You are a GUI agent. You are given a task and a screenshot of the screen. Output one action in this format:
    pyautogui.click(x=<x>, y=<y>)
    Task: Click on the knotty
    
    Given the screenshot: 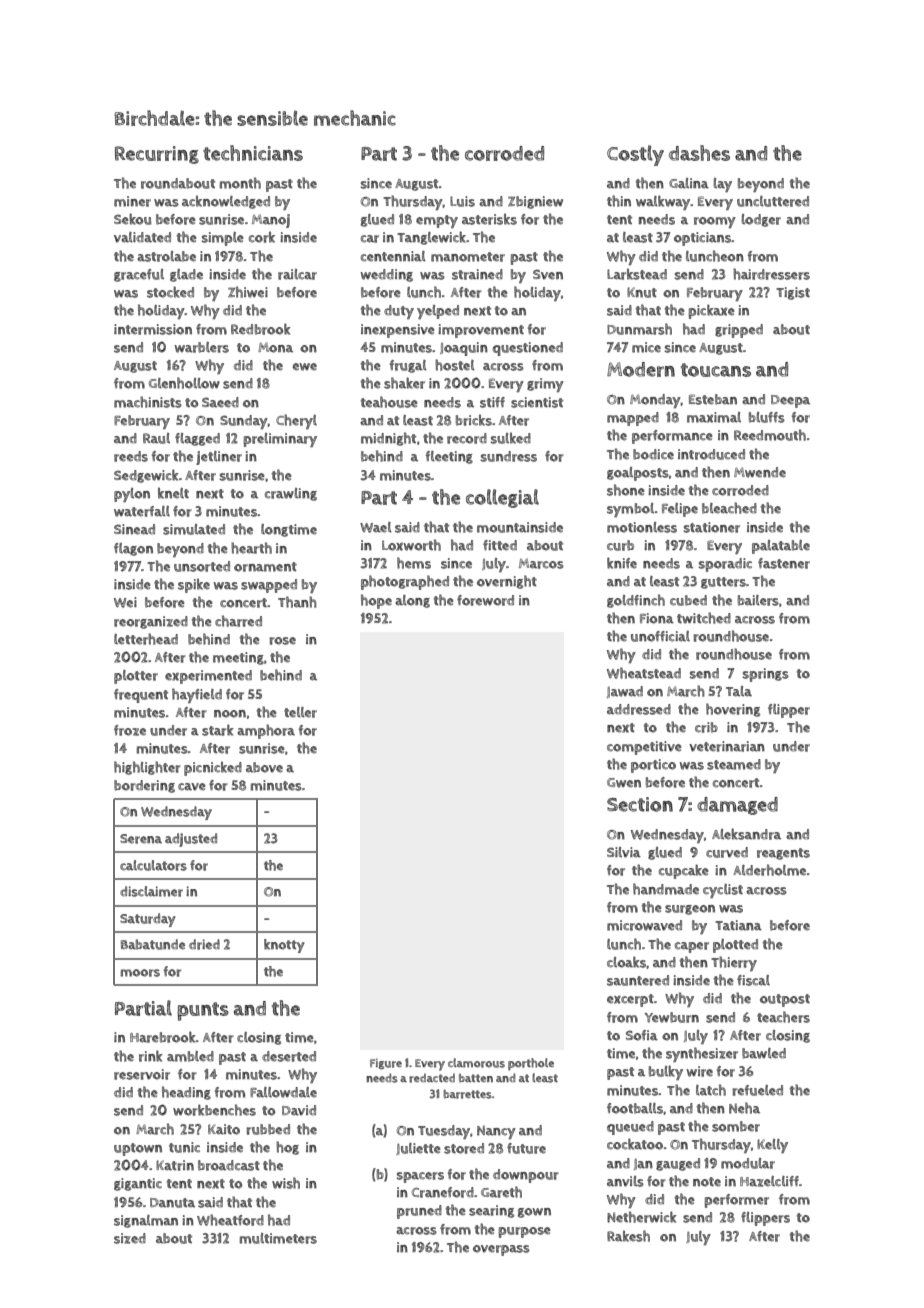 What is the action you would take?
    pyautogui.click(x=284, y=946)
